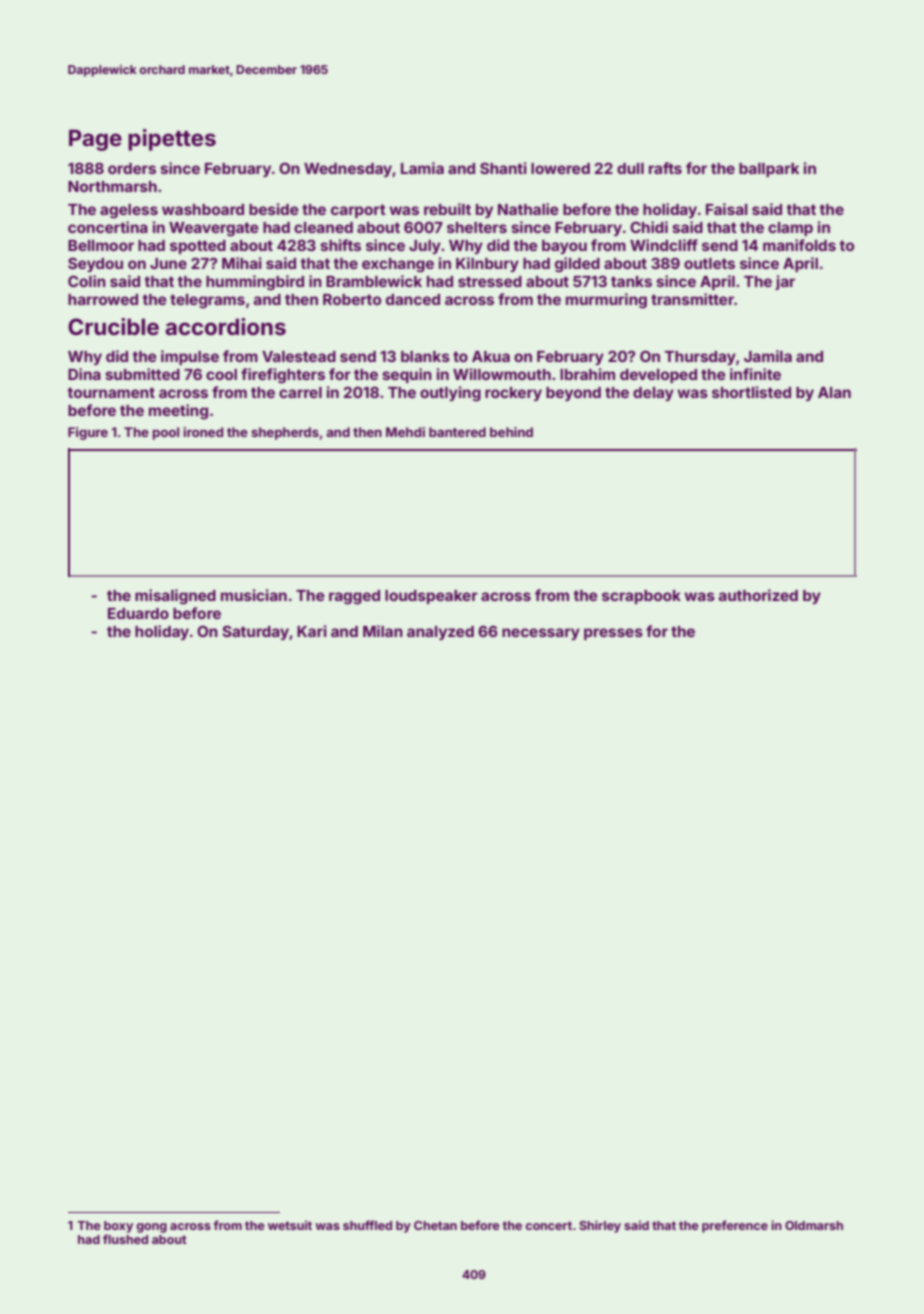 The height and width of the screenshot is (1314, 924). Describe the element at coordinates (431, 597) in the screenshot. I see `loudspeaker` at that location.
